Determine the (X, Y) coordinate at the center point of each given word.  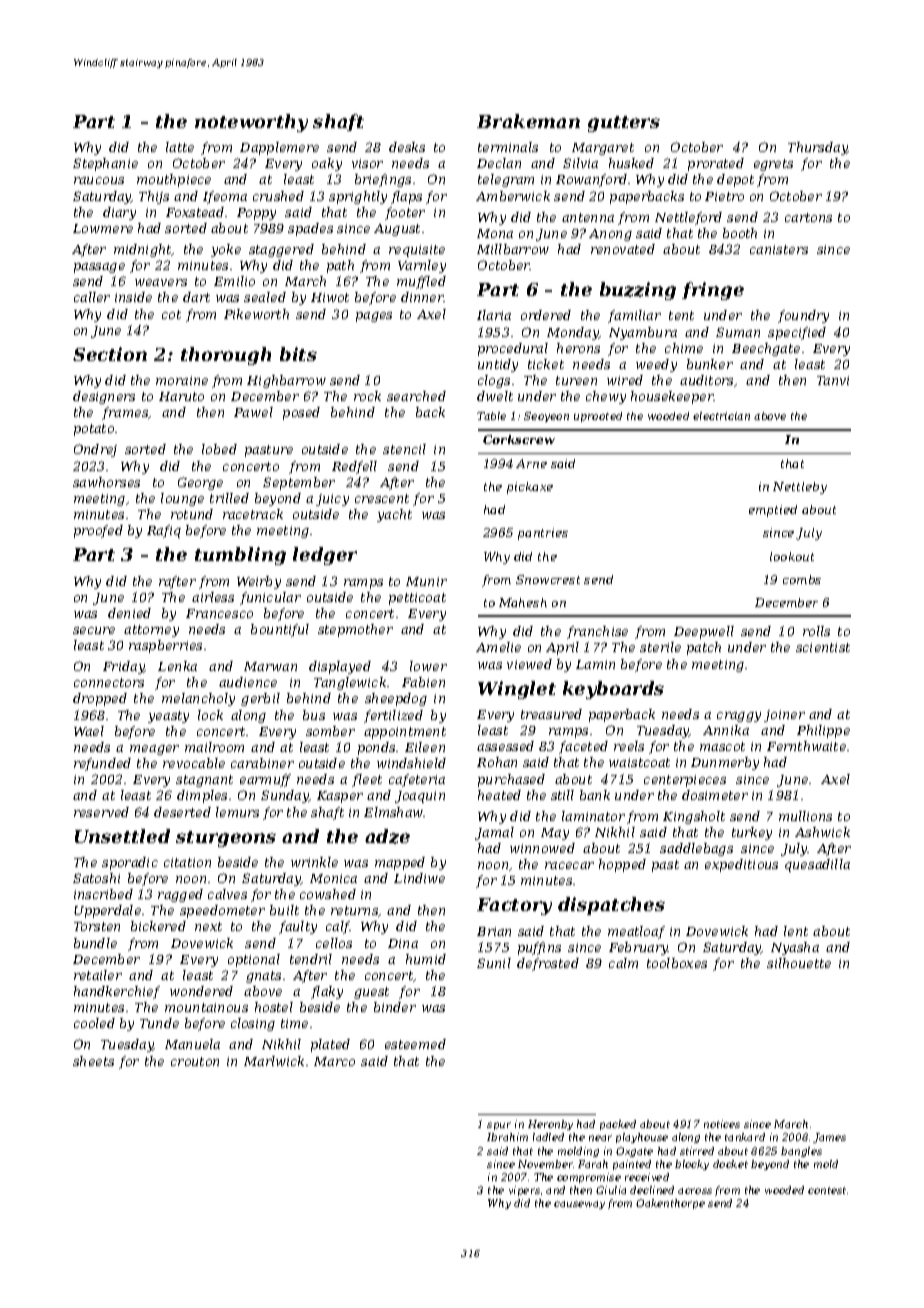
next (208, 926)
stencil (404, 449)
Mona (495, 233)
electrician (721, 416)
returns (355, 911)
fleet (367, 780)
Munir (426, 581)
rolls (816, 631)
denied (129, 613)
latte (180, 147)
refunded (102, 764)
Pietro (724, 196)
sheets (93, 1061)
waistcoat (639, 762)
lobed (219, 449)
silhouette (799, 963)
